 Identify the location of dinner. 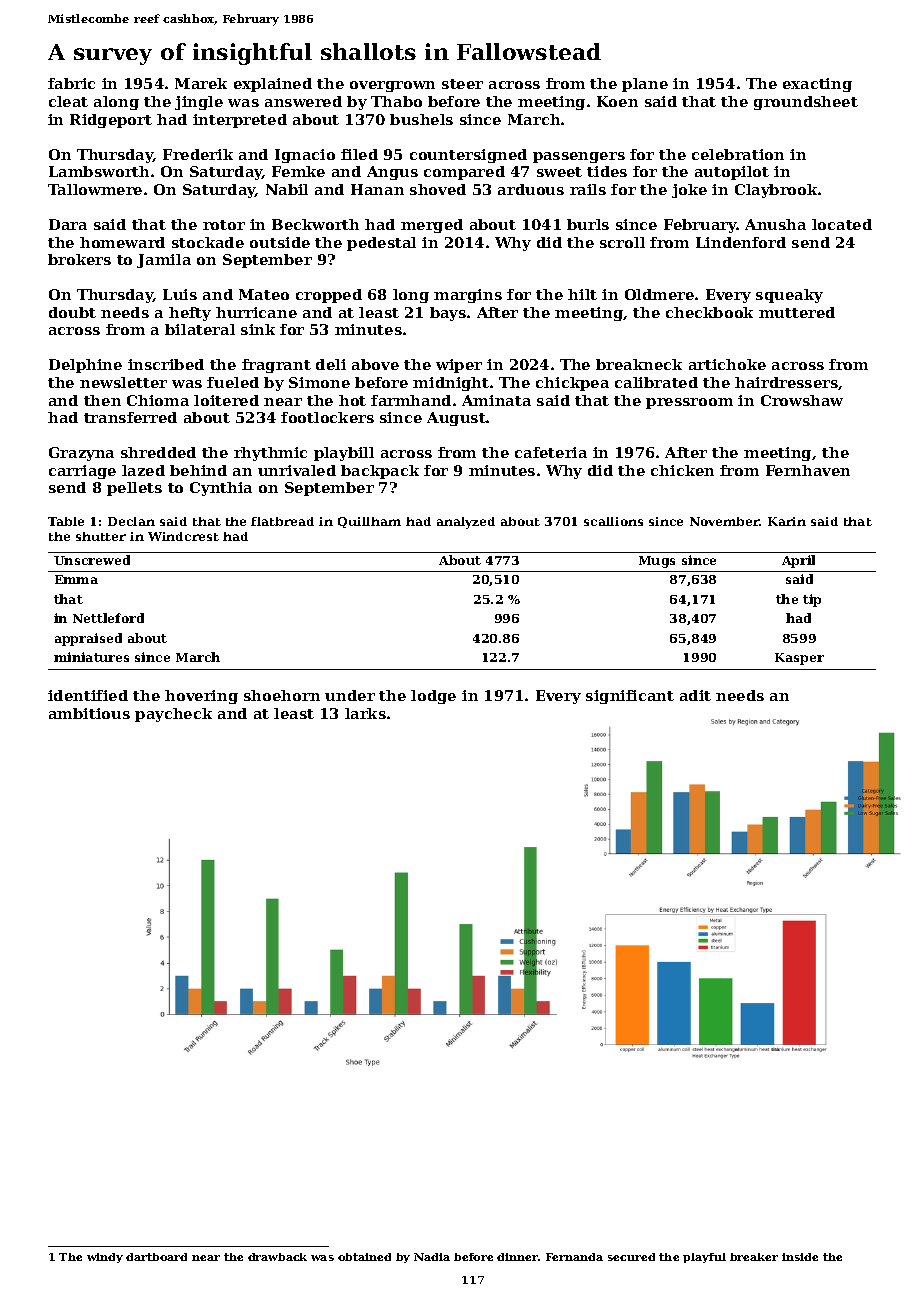
(518, 1257).
